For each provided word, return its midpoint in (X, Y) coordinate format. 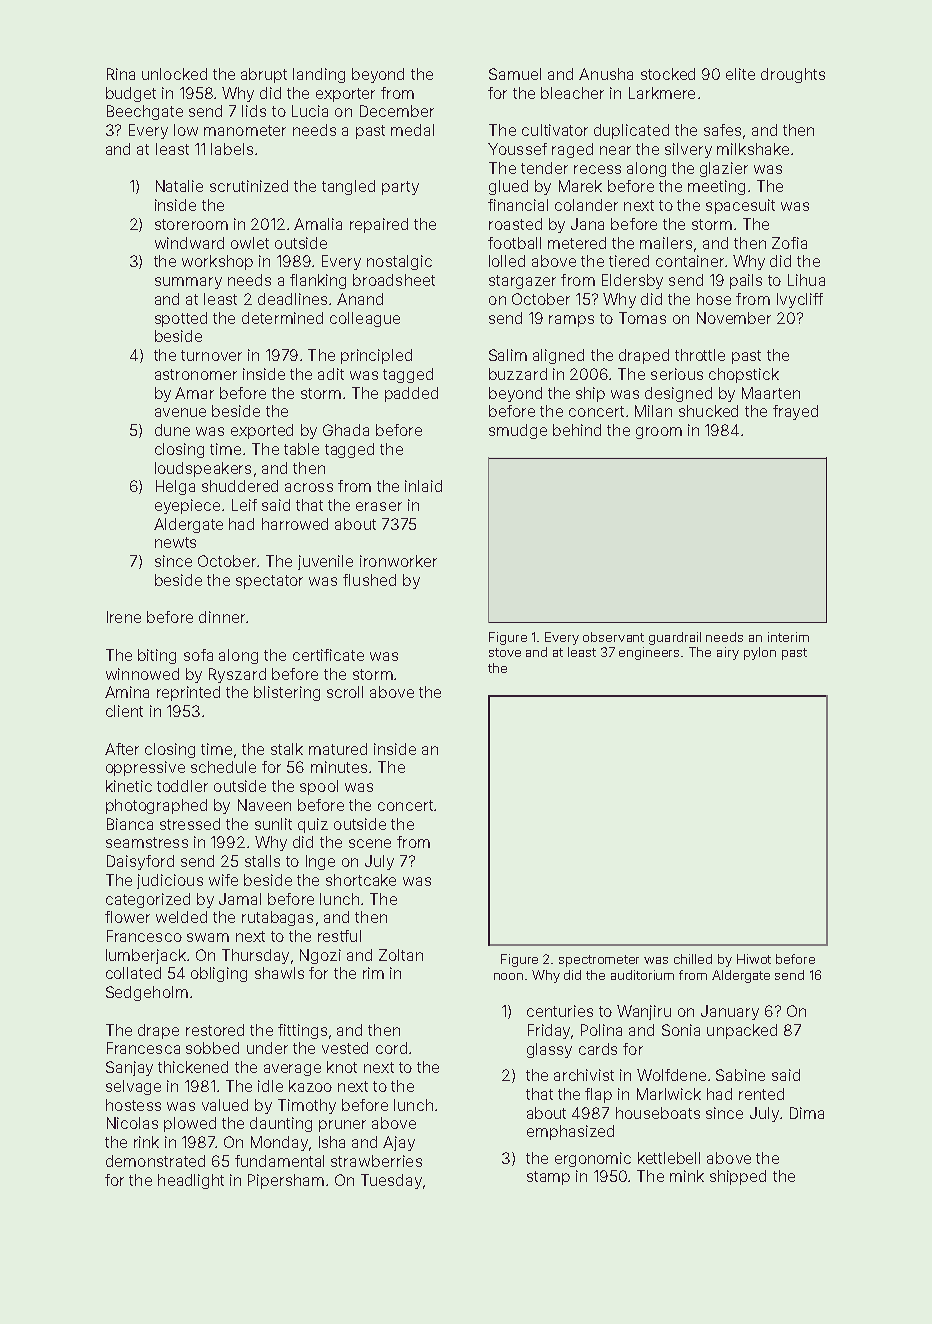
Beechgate (145, 112)
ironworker (398, 561)
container (690, 261)
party (400, 188)
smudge (518, 431)
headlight (191, 1181)
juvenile (325, 562)
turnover (211, 355)
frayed (795, 412)
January (730, 1012)
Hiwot (754, 959)
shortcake (361, 880)
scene (370, 843)
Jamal (240, 899)
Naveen (264, 805)
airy (728, 653)
